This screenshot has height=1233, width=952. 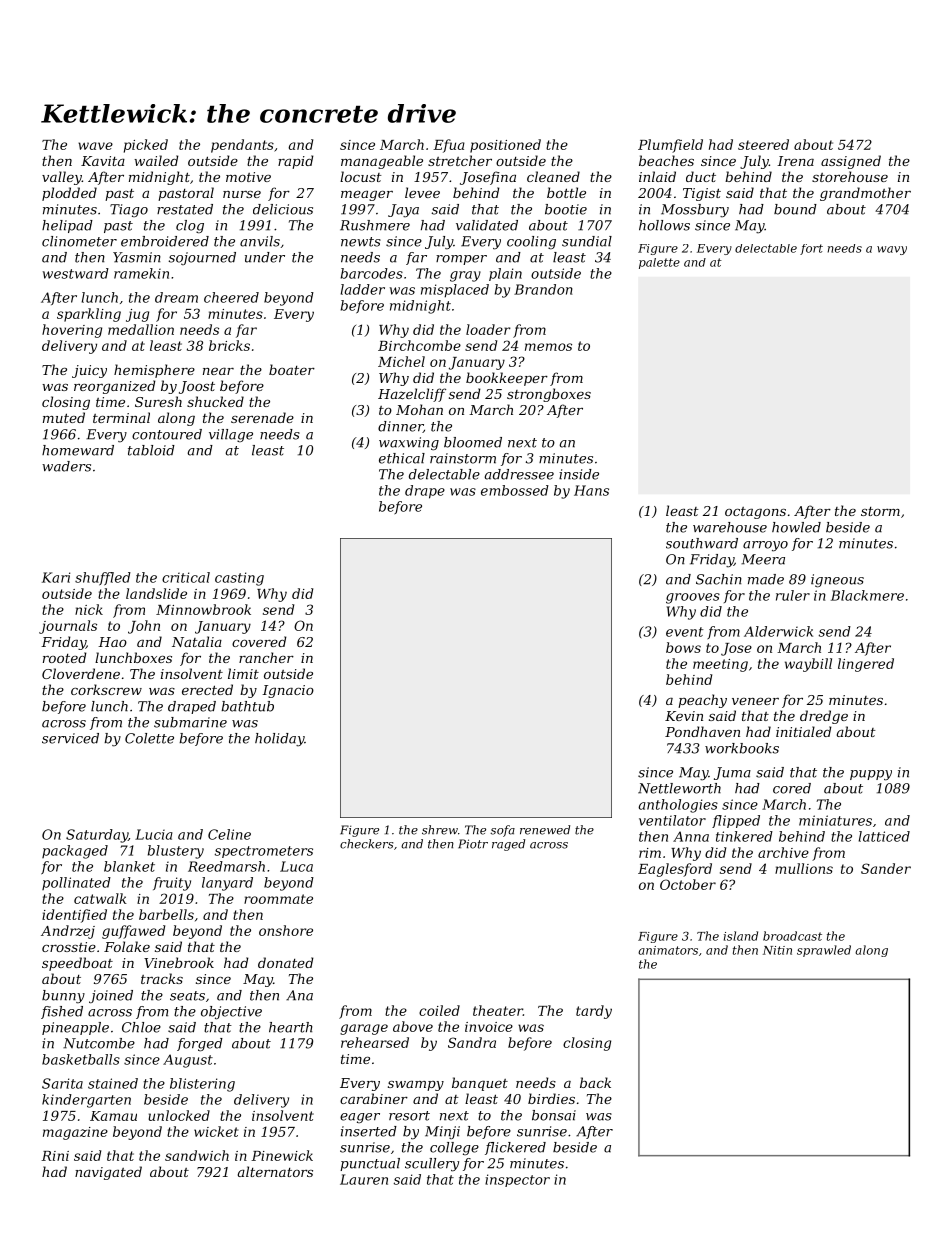 I want to click on onshore, so click(x=286, y=930).
